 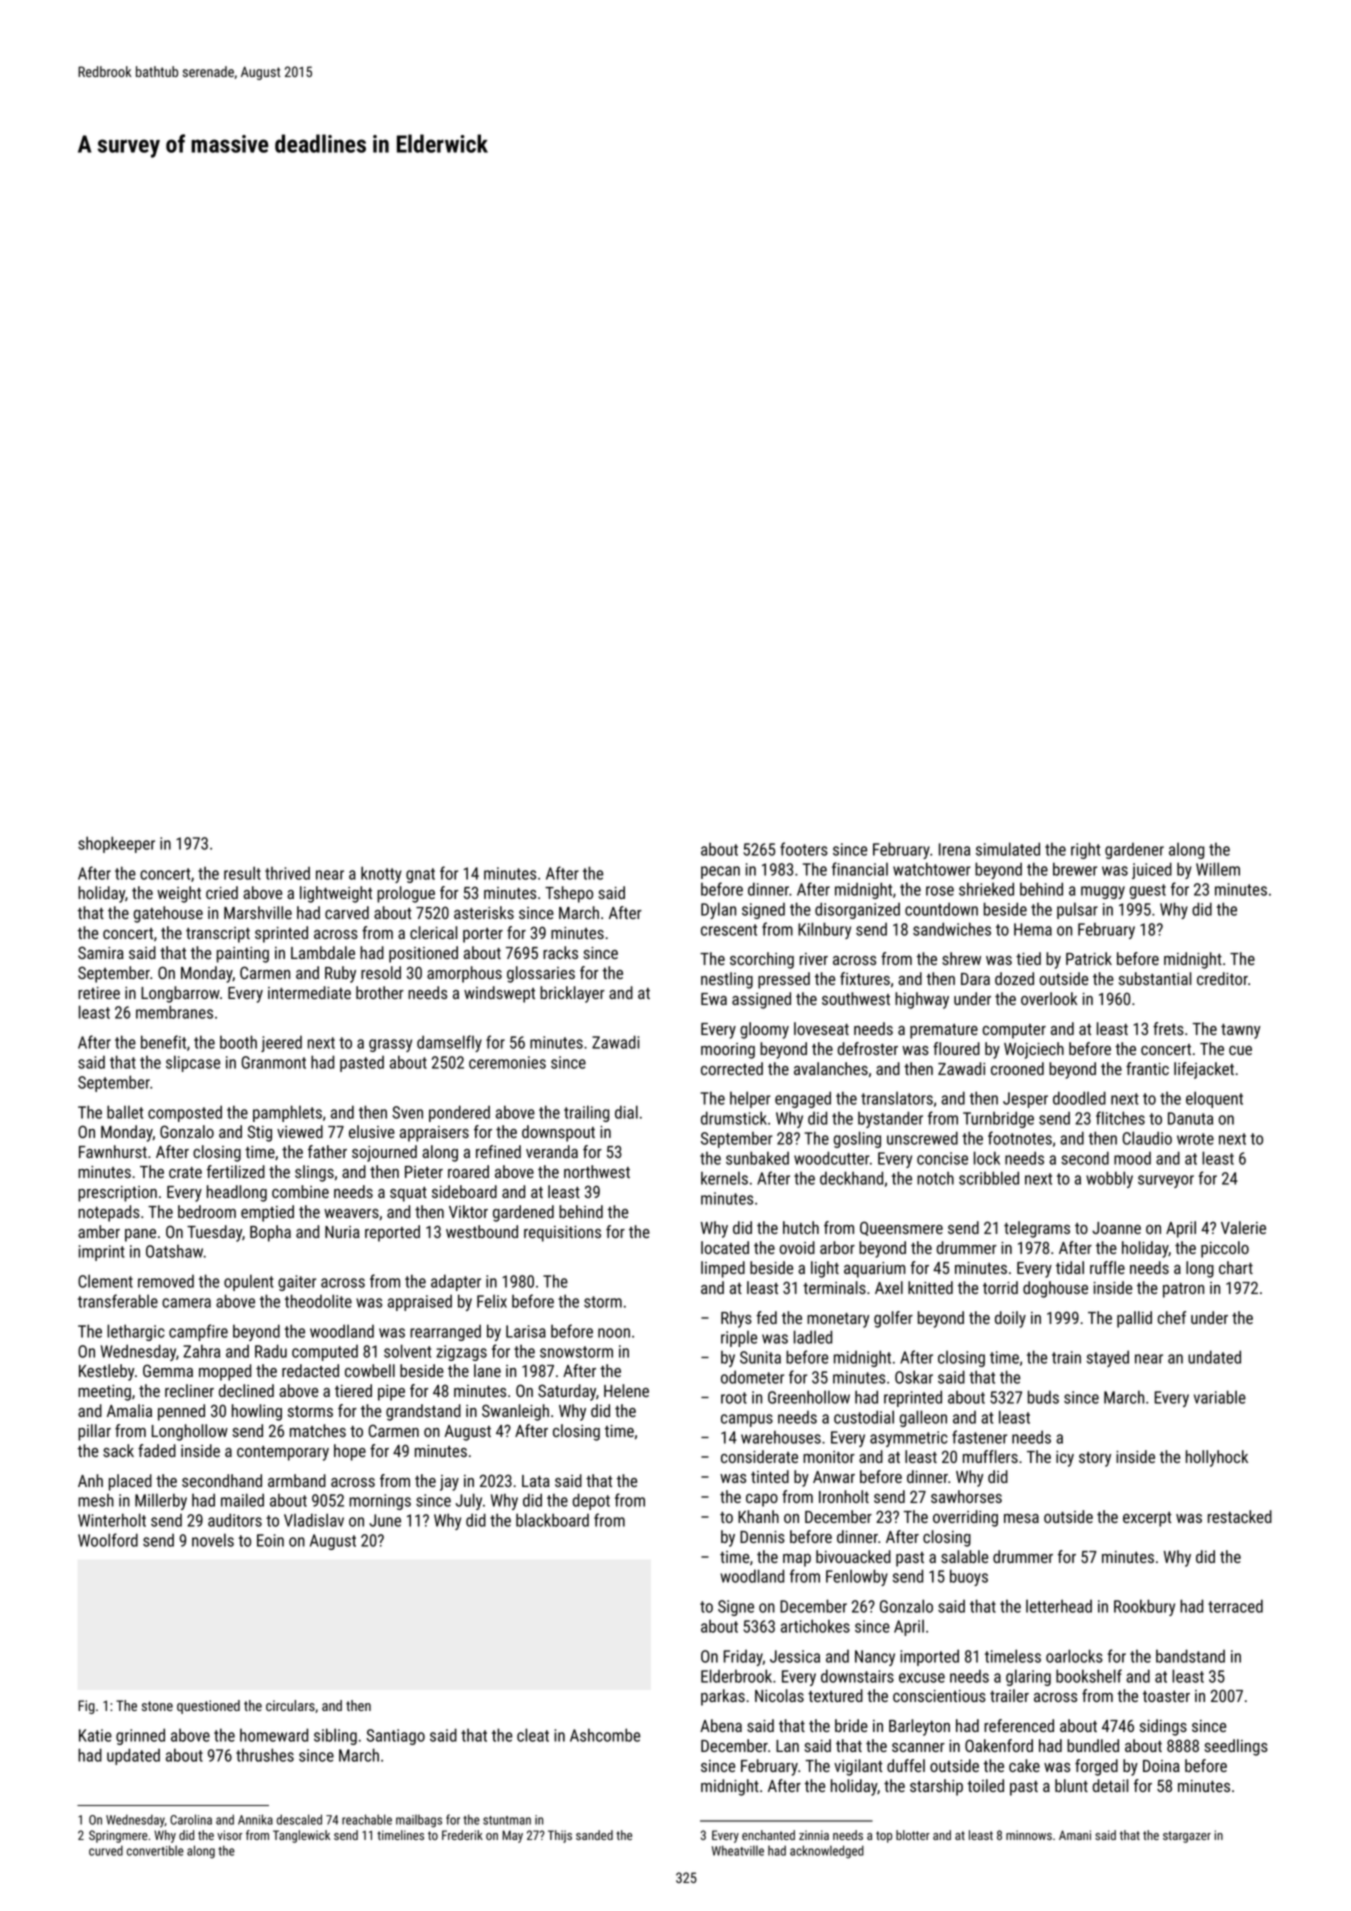 I want to click on southwest, so click(x=856, y=998).
